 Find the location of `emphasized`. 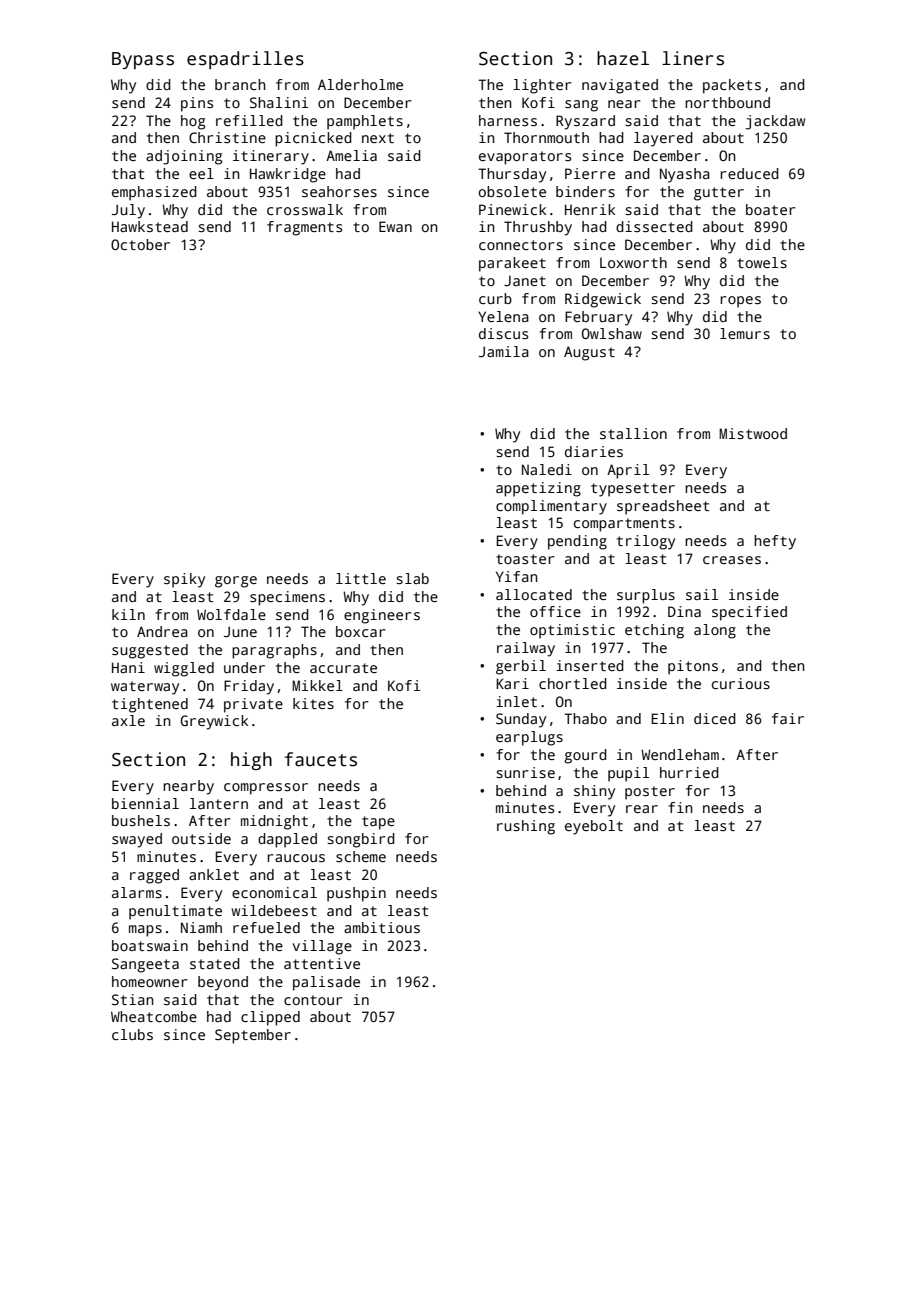

emphasized is located at coordinates (154, 193).
